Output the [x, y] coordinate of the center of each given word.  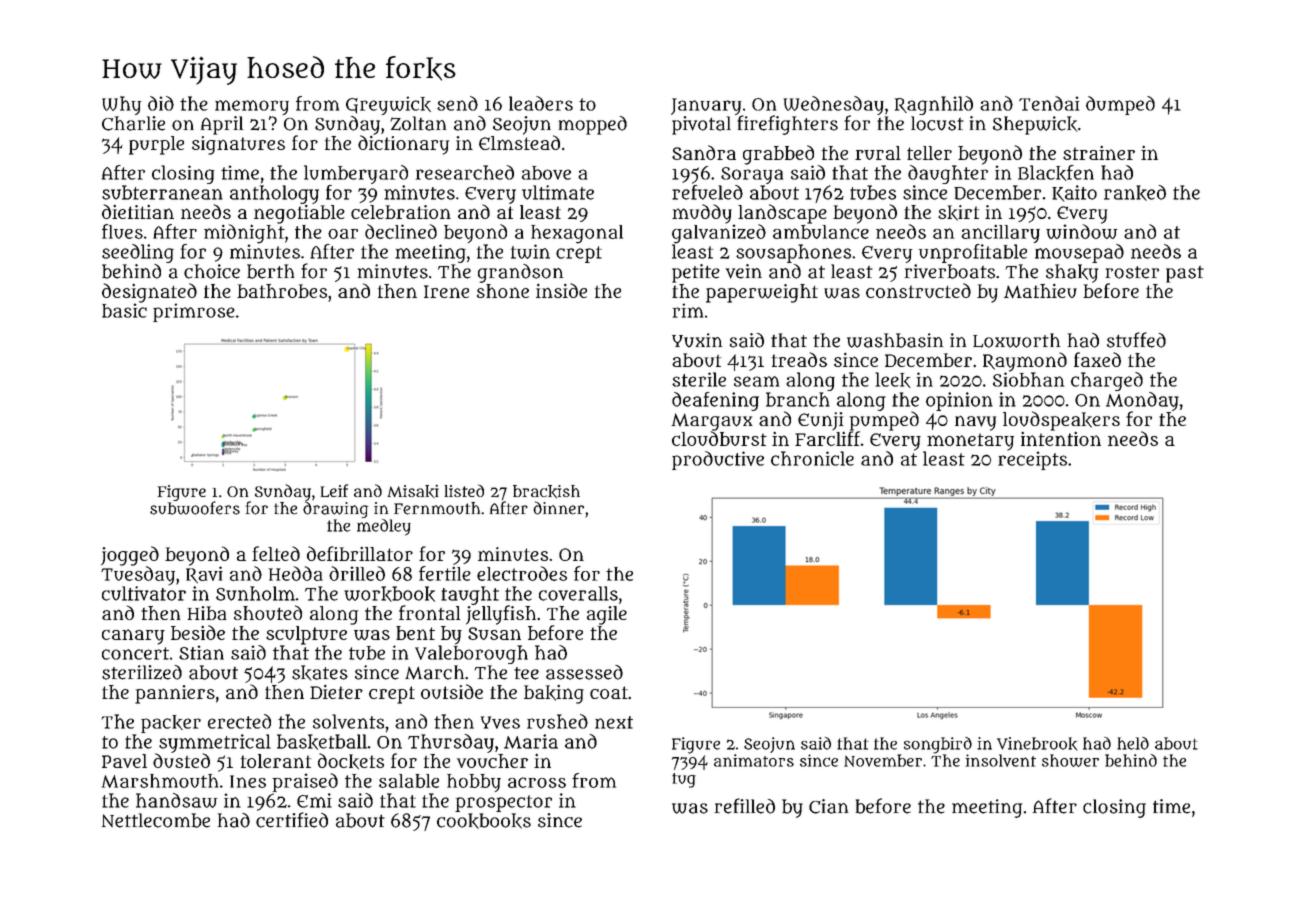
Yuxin [697, 340]
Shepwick [1035, 125]
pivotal [701, 125]
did [161, 103]
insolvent [1001, 760]
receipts [1032, 460]
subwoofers [195, 508]
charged [1107, 381]
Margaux [712, 422]
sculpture [306, 635]
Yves [500, 722]
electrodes [522, 573]
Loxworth [1016, 340]
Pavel [124, 761]
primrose [194, 312]
